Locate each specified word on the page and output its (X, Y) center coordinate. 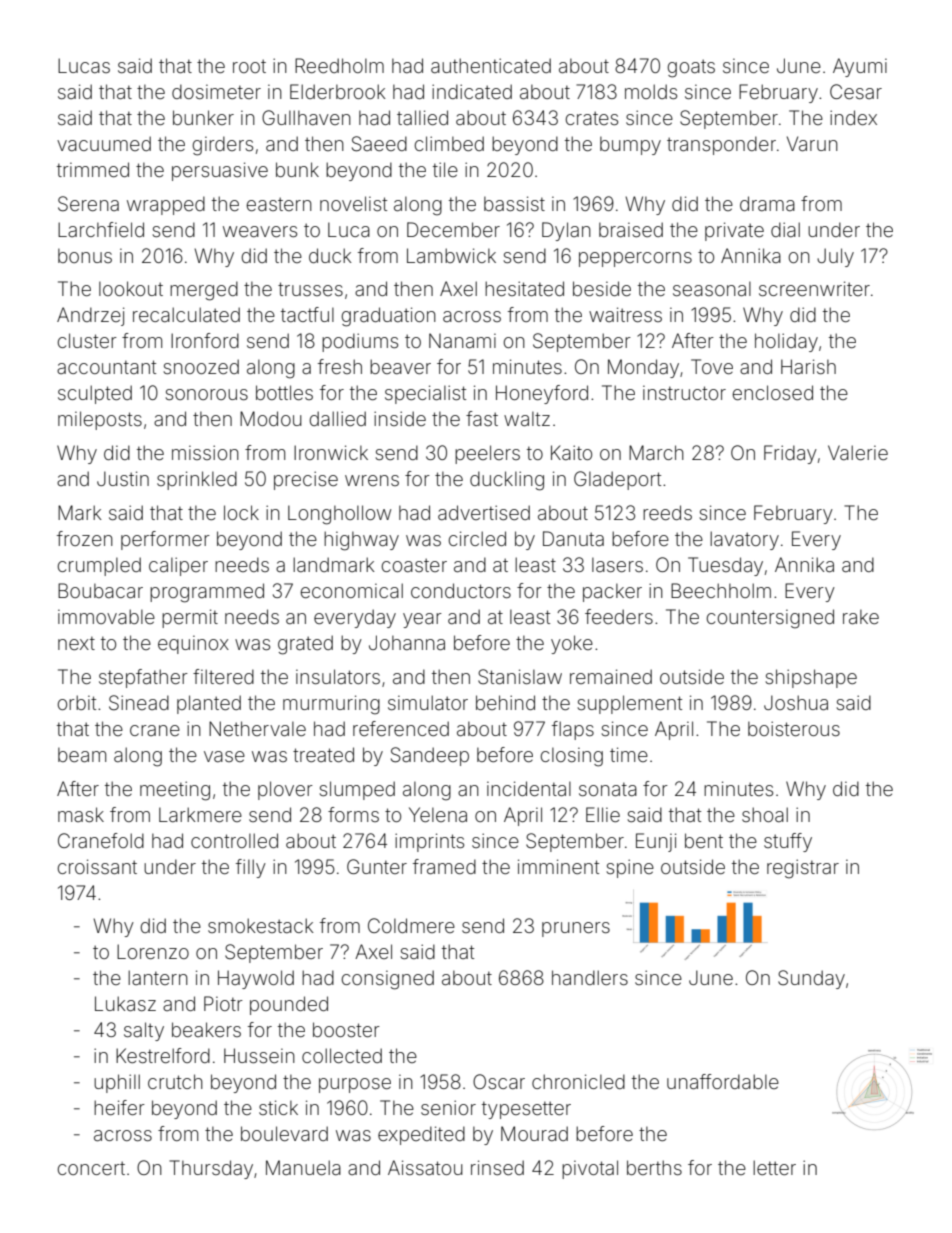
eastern (279, 204)
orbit (77, 702)
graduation (388, 317)
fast (482, 418)
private (734, 231)
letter (774, 1167)
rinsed (497, 1167)
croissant (97, 866)
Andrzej (91, 316)
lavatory (744, 540)
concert (91, 1168)
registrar (803, 869)
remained (611, 676)
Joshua (796, 702)
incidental (529, 788)
